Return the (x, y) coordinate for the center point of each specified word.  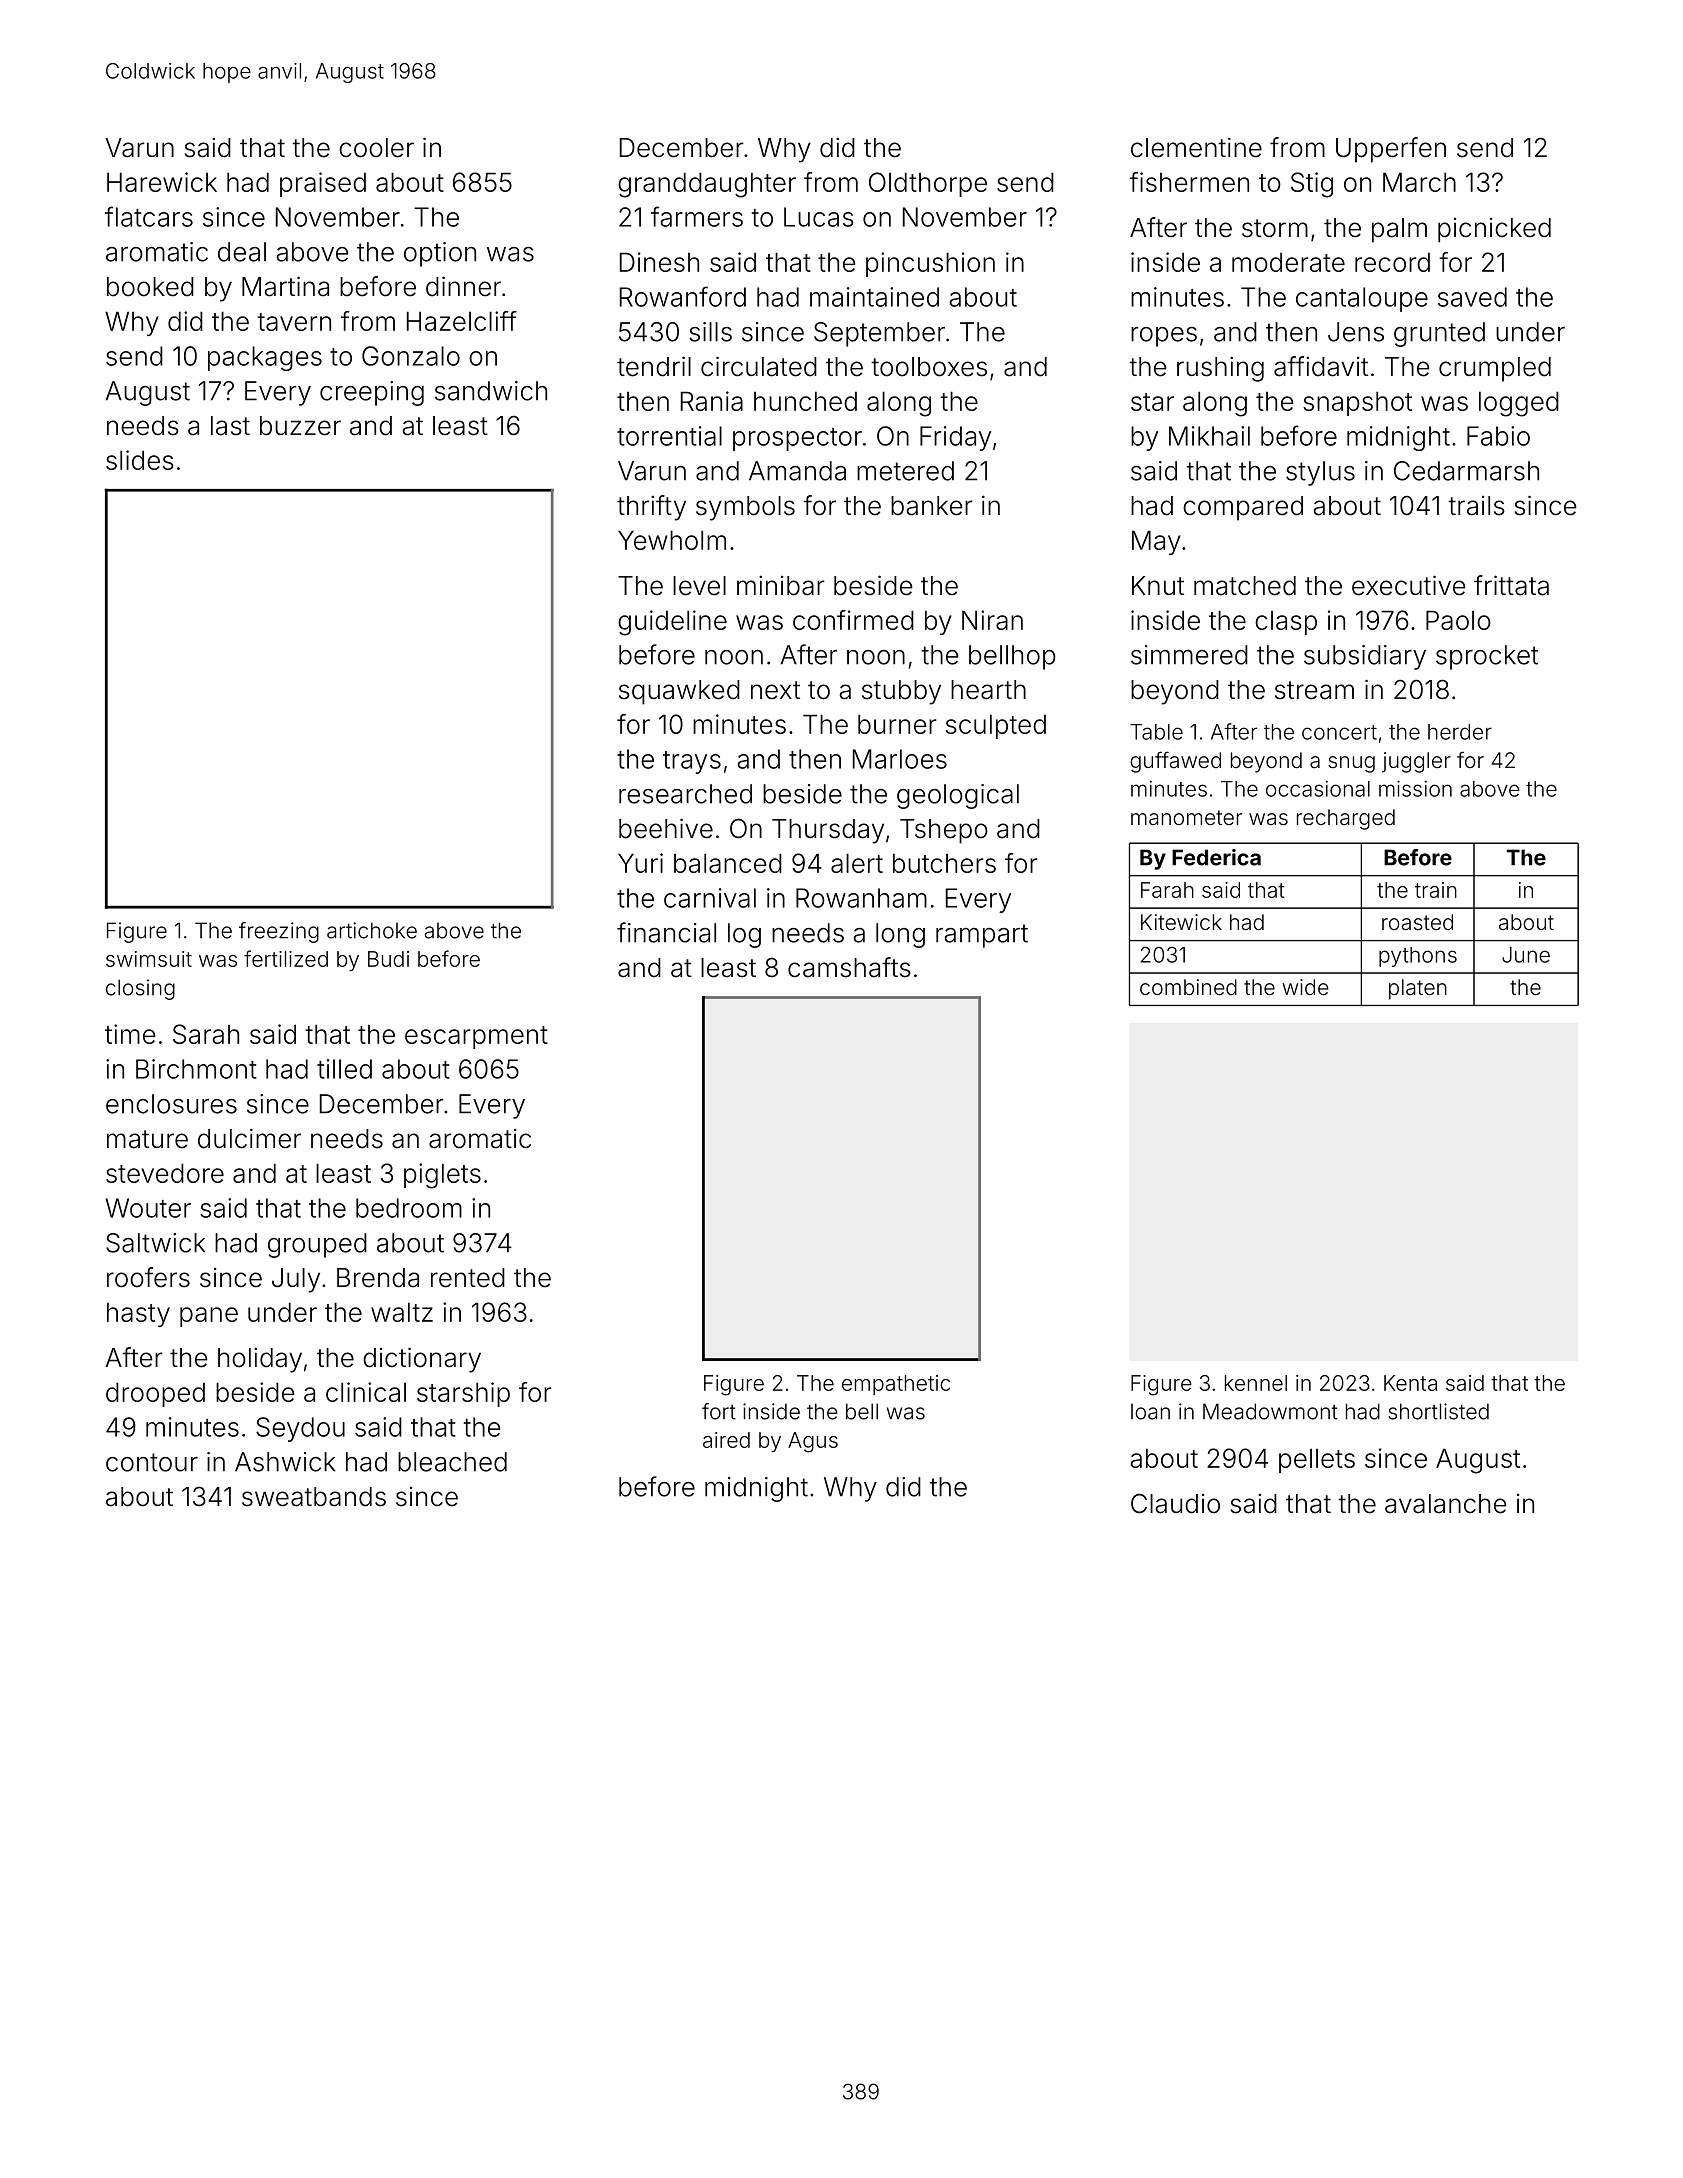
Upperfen (1391, 150)
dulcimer (249, 1138)
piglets (442, 1176)
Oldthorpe (928, 184)
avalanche (1446, 1504)
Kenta (1410, 1383)
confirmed (853, 620)
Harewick (162, 182)
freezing (279, 932)
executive (1409, 585)
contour (152, 1462)
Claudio (1175, 1503)
